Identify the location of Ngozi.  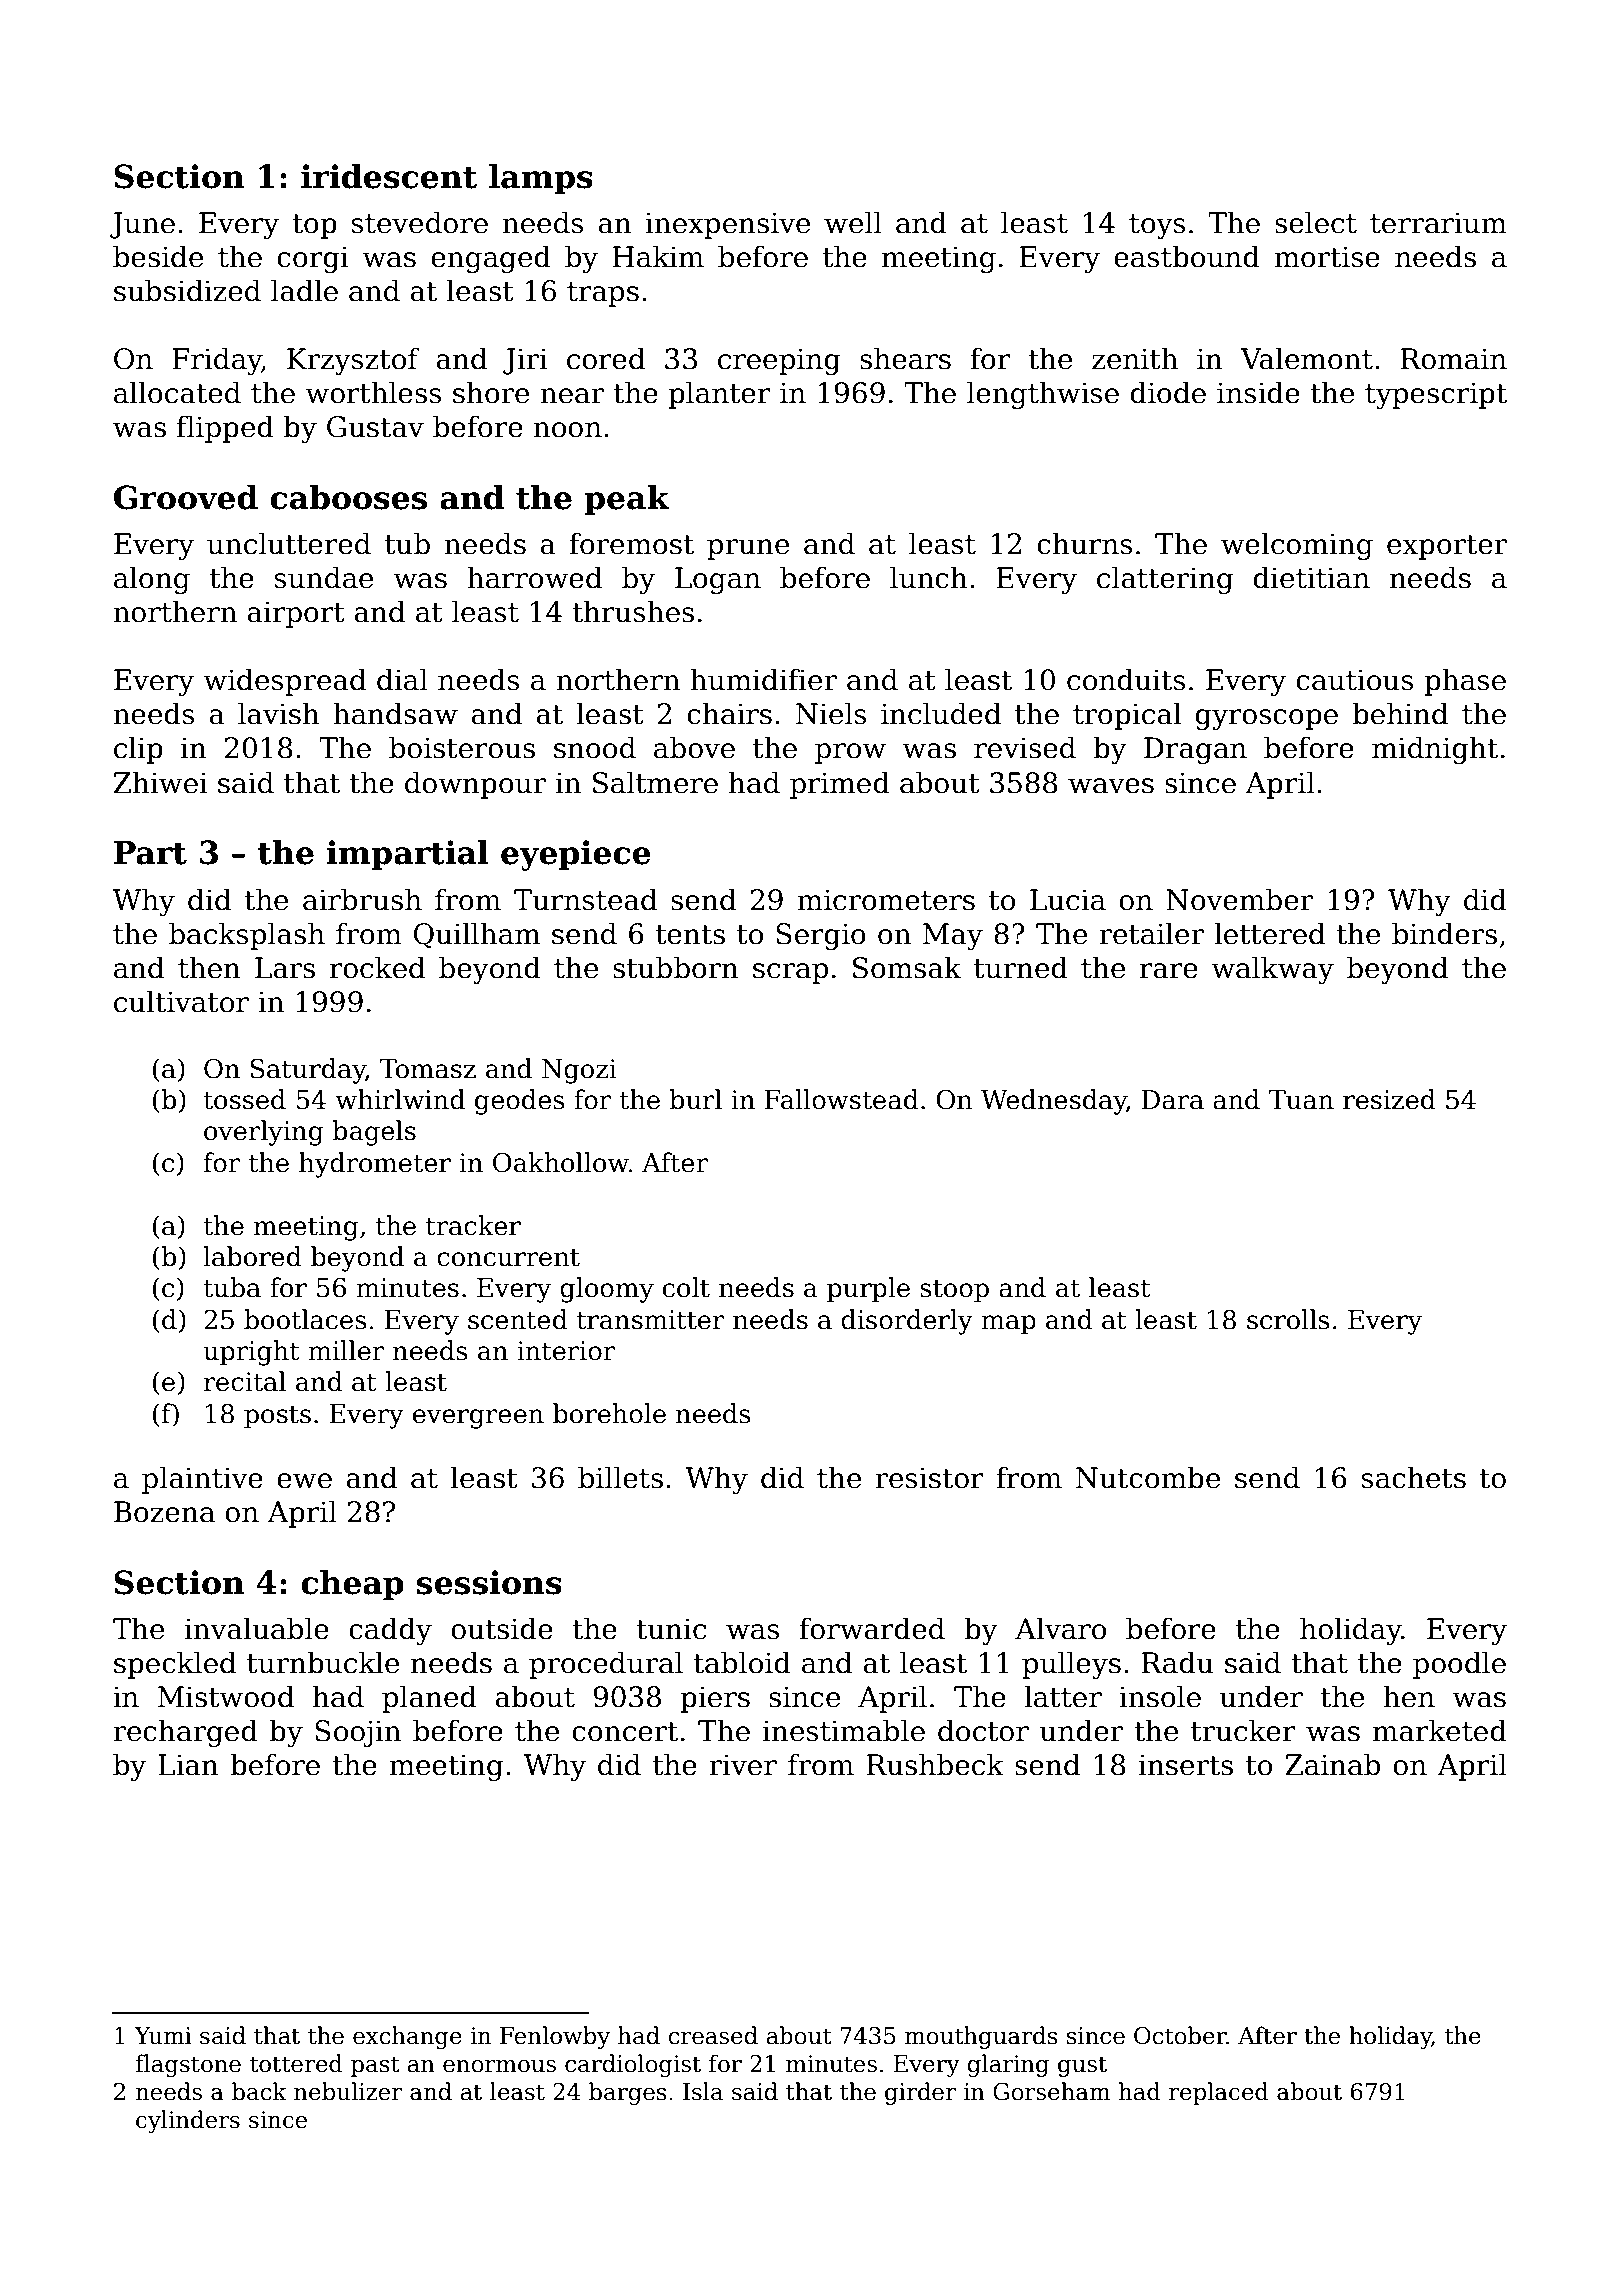
(579, 1071).
